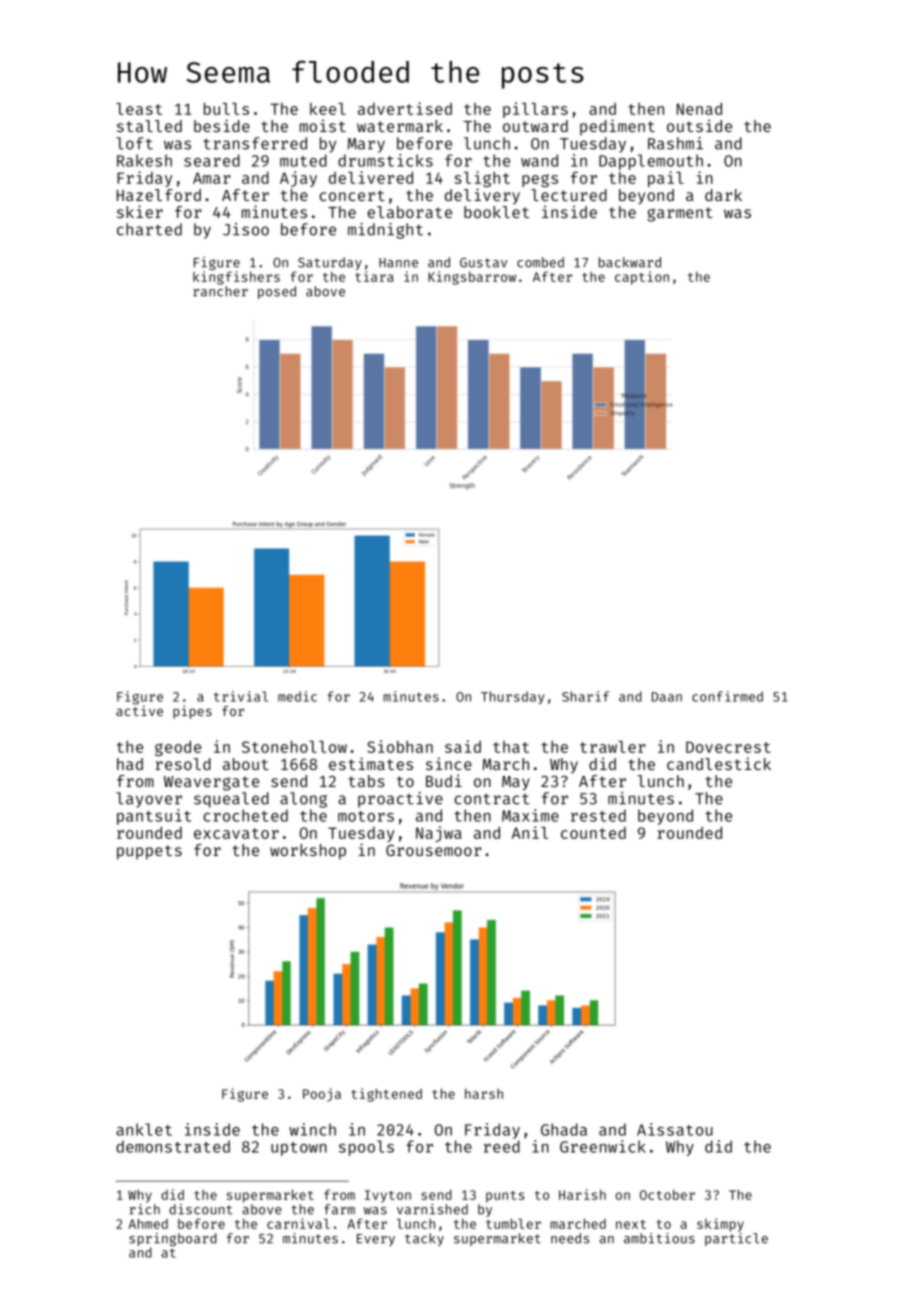  I want to click on excavator, so click(236, 833).
